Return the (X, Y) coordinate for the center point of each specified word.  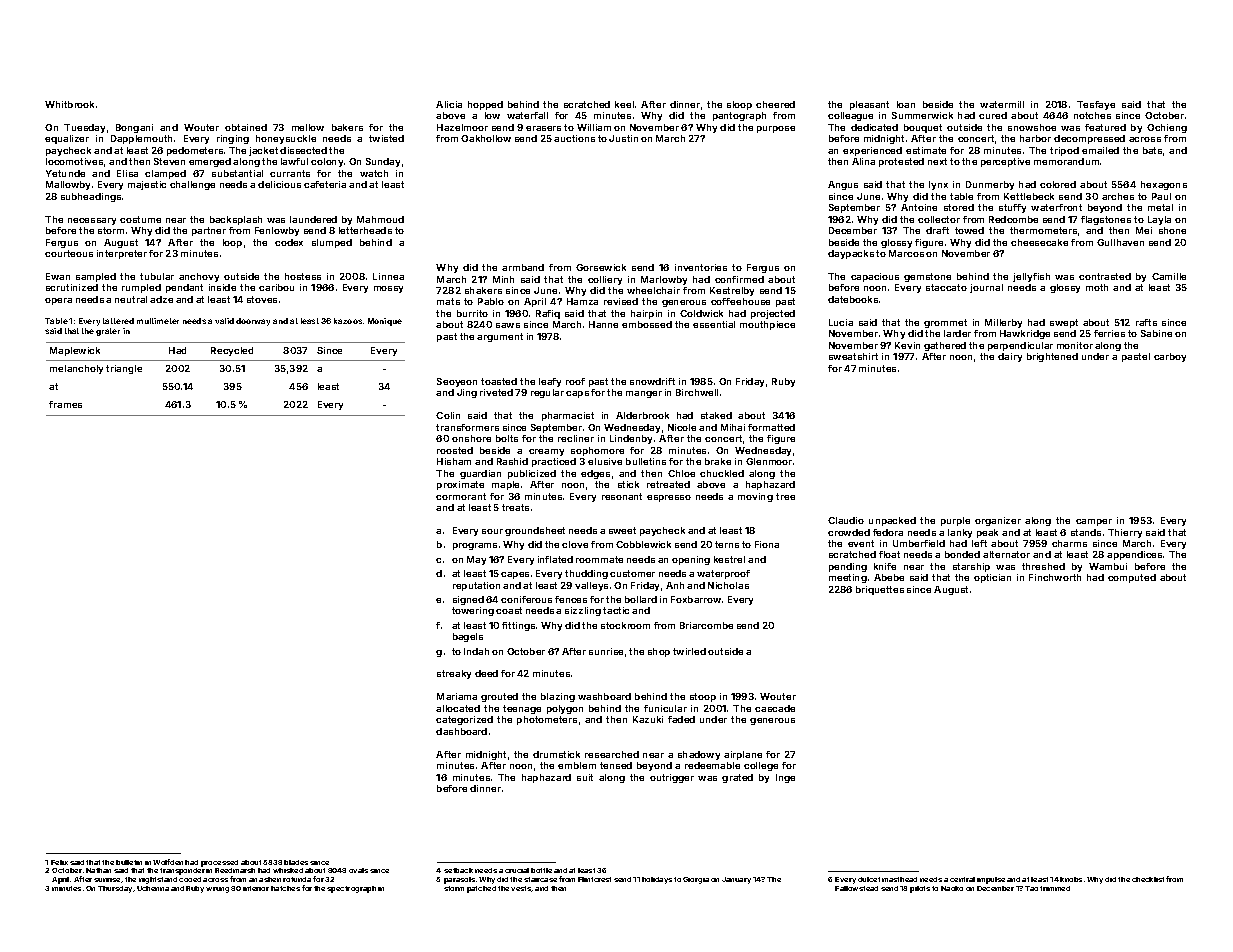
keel (624, 104)
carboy (1170, 357)
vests (521, 889)
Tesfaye (1096, 105)
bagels (468, 637)
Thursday (115, 889)
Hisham (454, 461)
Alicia (449, 104)
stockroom (625, 625)
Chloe (681, 473)
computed (1132, 578)
